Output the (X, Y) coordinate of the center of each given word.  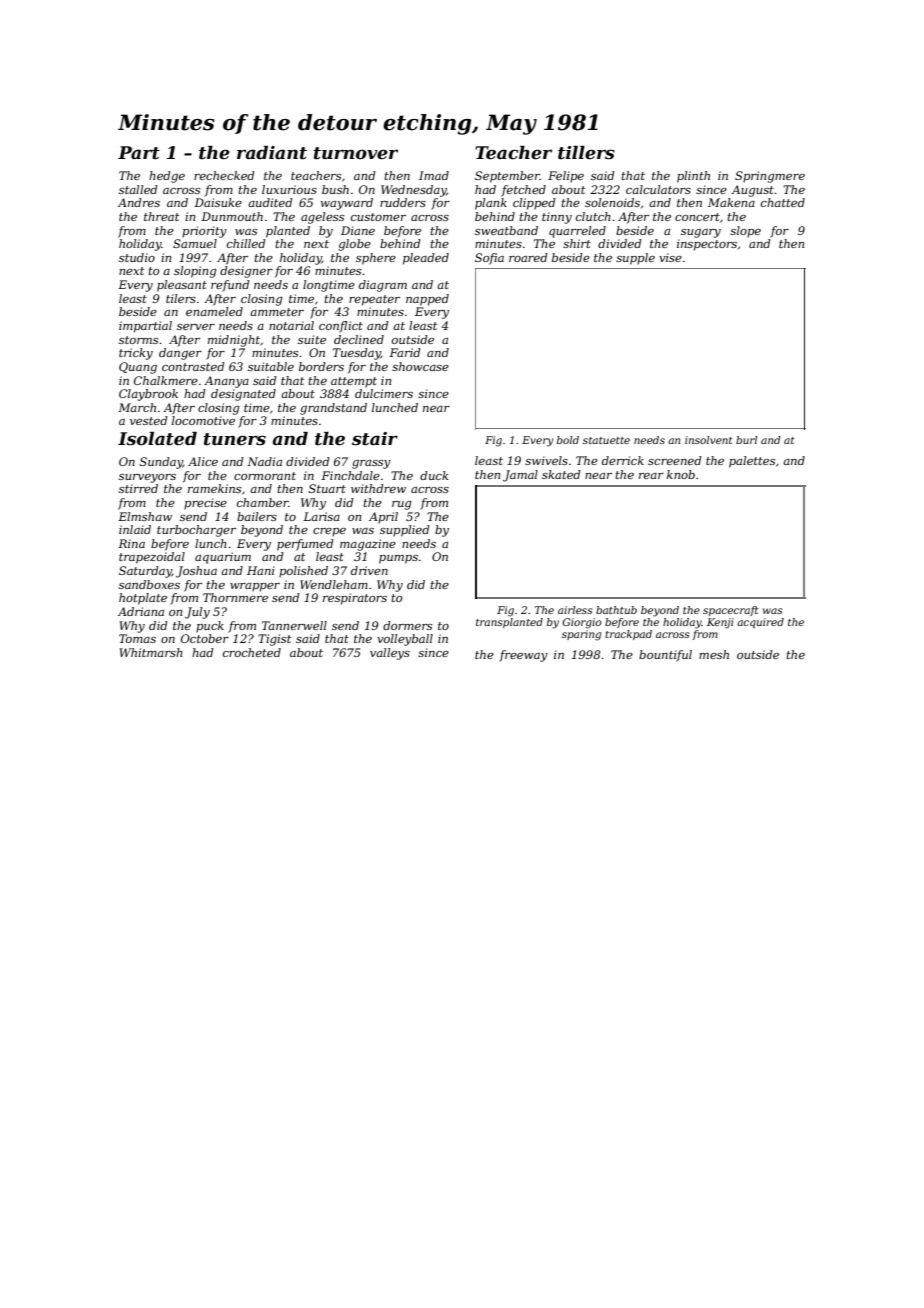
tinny (557, 218)
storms (138, 340)
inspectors (707, 245)
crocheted (252, 652)
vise (670, 257)
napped (427, 300)
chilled (246, 243)
